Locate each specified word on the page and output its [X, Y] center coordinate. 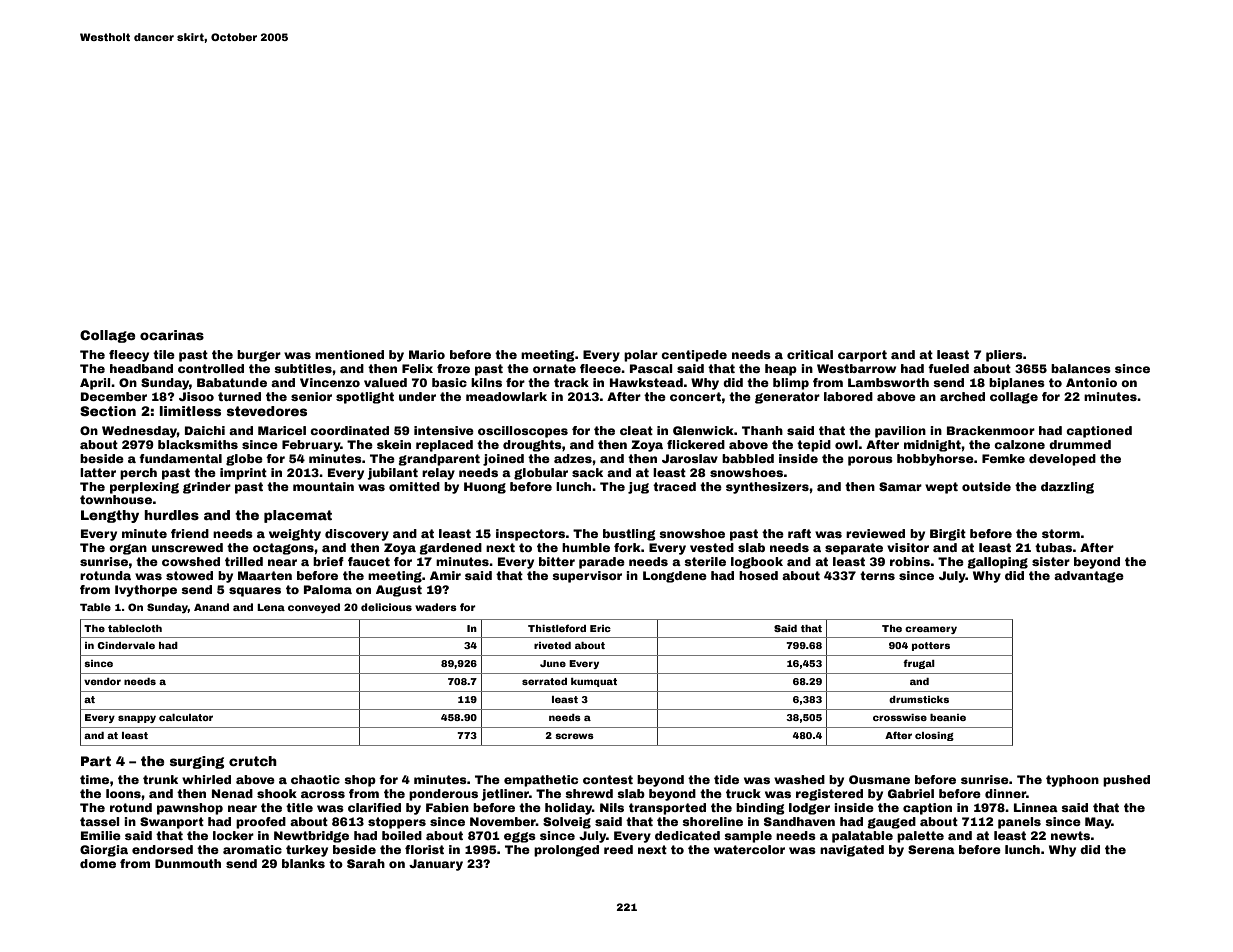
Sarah [366, 863]
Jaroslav [690, 458]
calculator [186, 717]
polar [641, 356]
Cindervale [126, 645]
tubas [1053, 547]
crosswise [900, 717]
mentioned [349, 354]
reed [618, 849]
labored [848, 396]
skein [394, 444]
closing [934, 736]
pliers [1004, 356]
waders [436, 607]
